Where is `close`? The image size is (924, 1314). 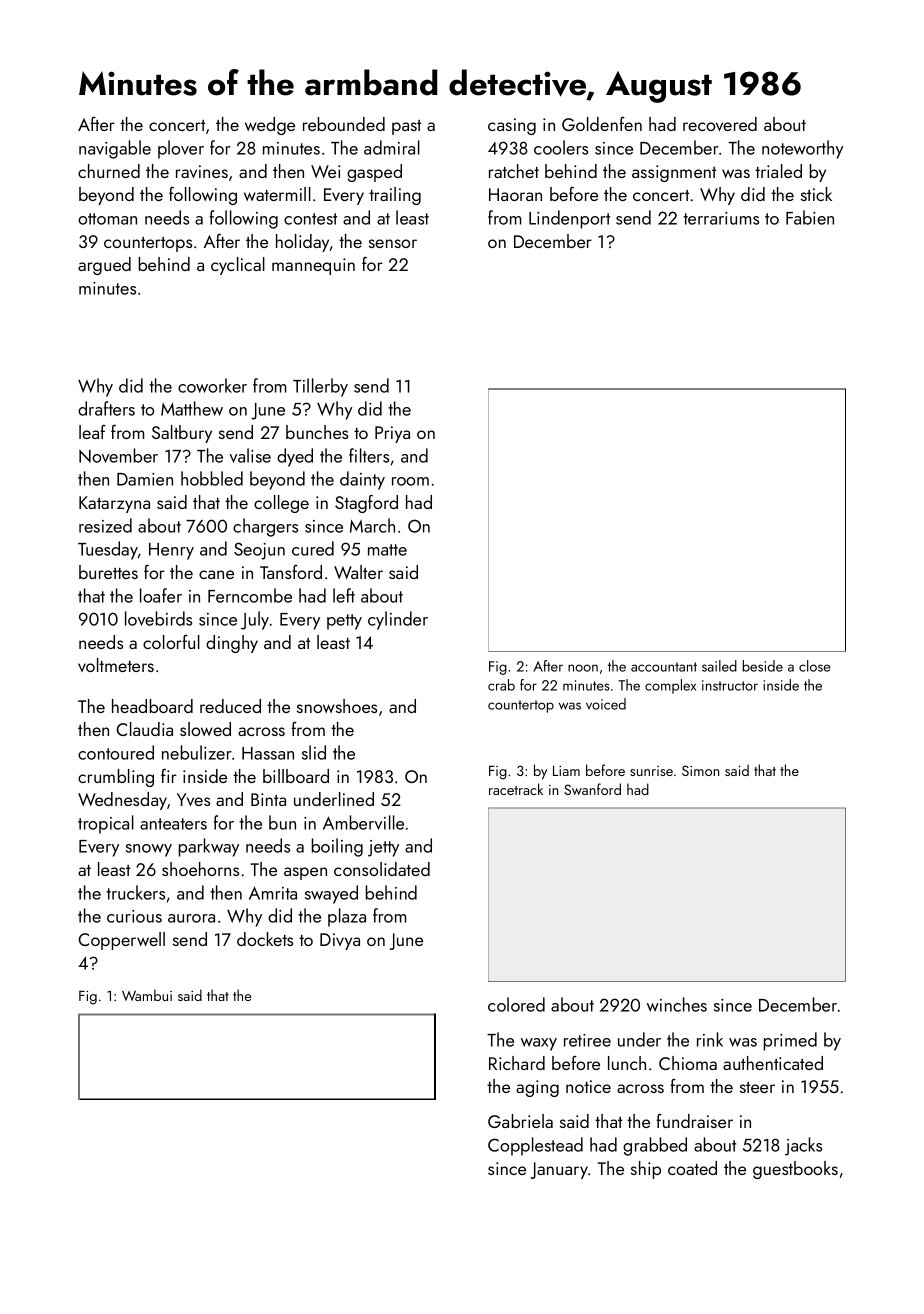 close is located at coordinates (814, 666).
